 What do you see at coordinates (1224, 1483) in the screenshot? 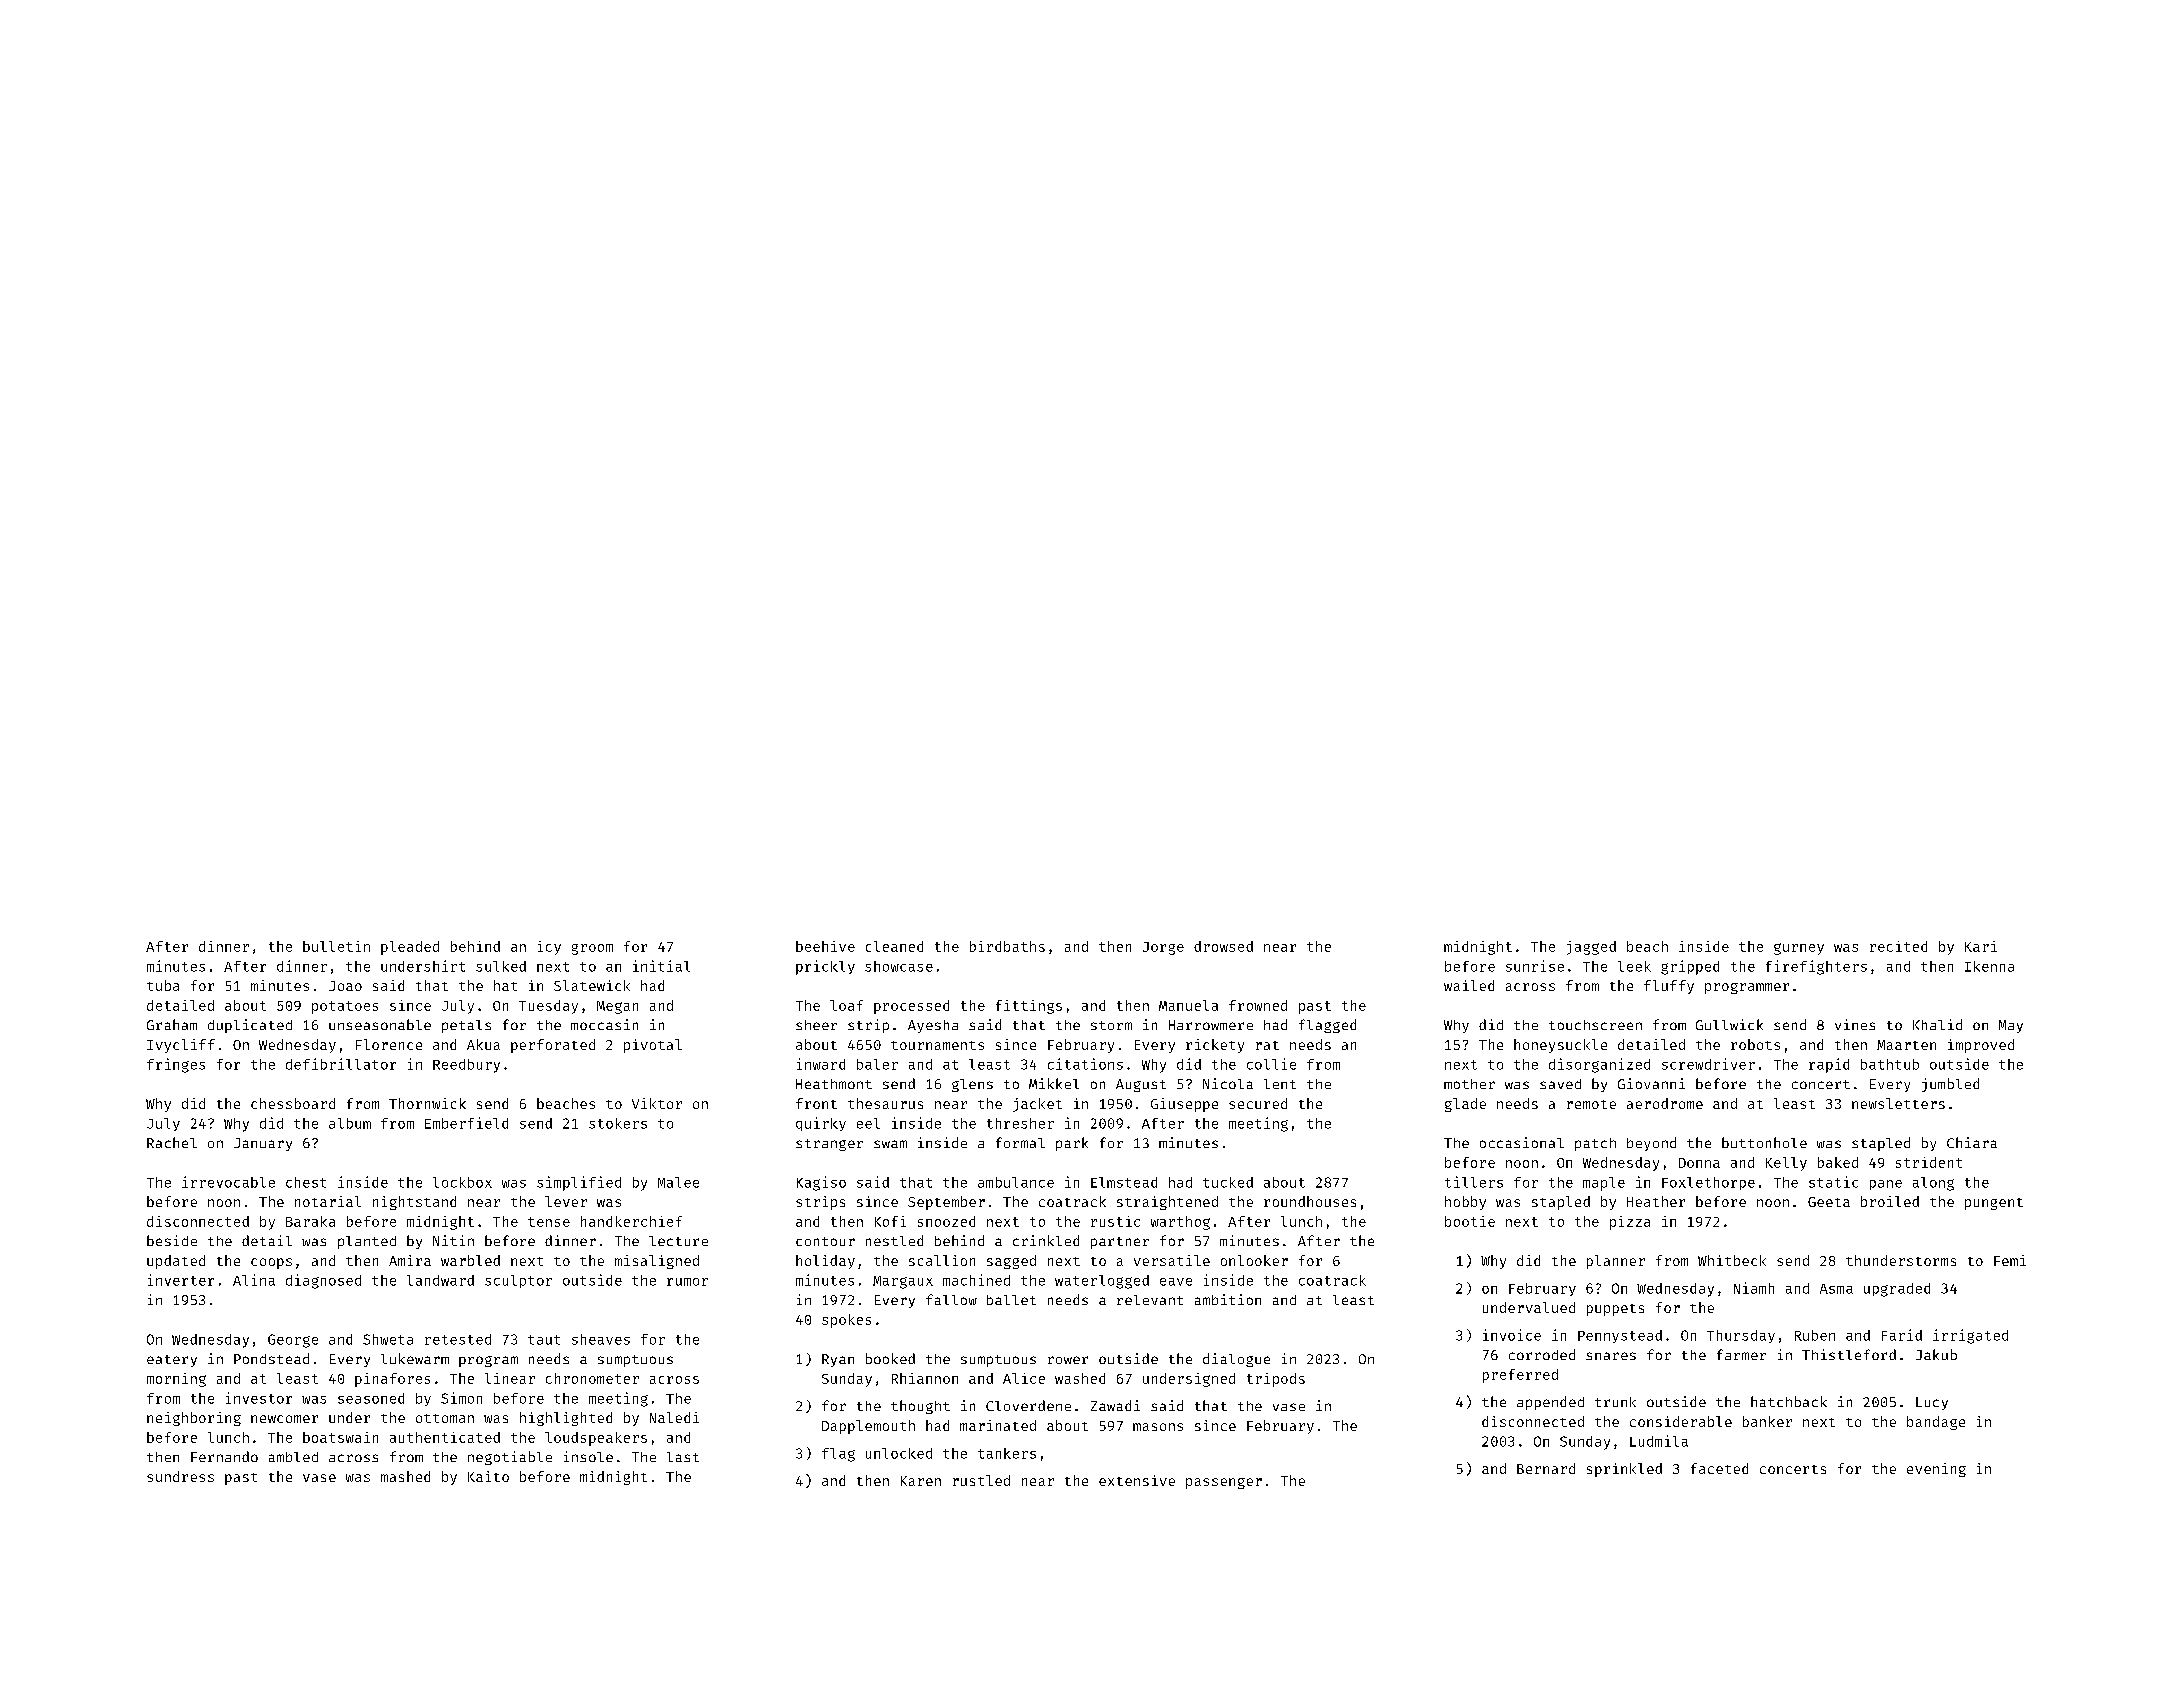
I see `passenger` at bounding box center [1224, 1483].
